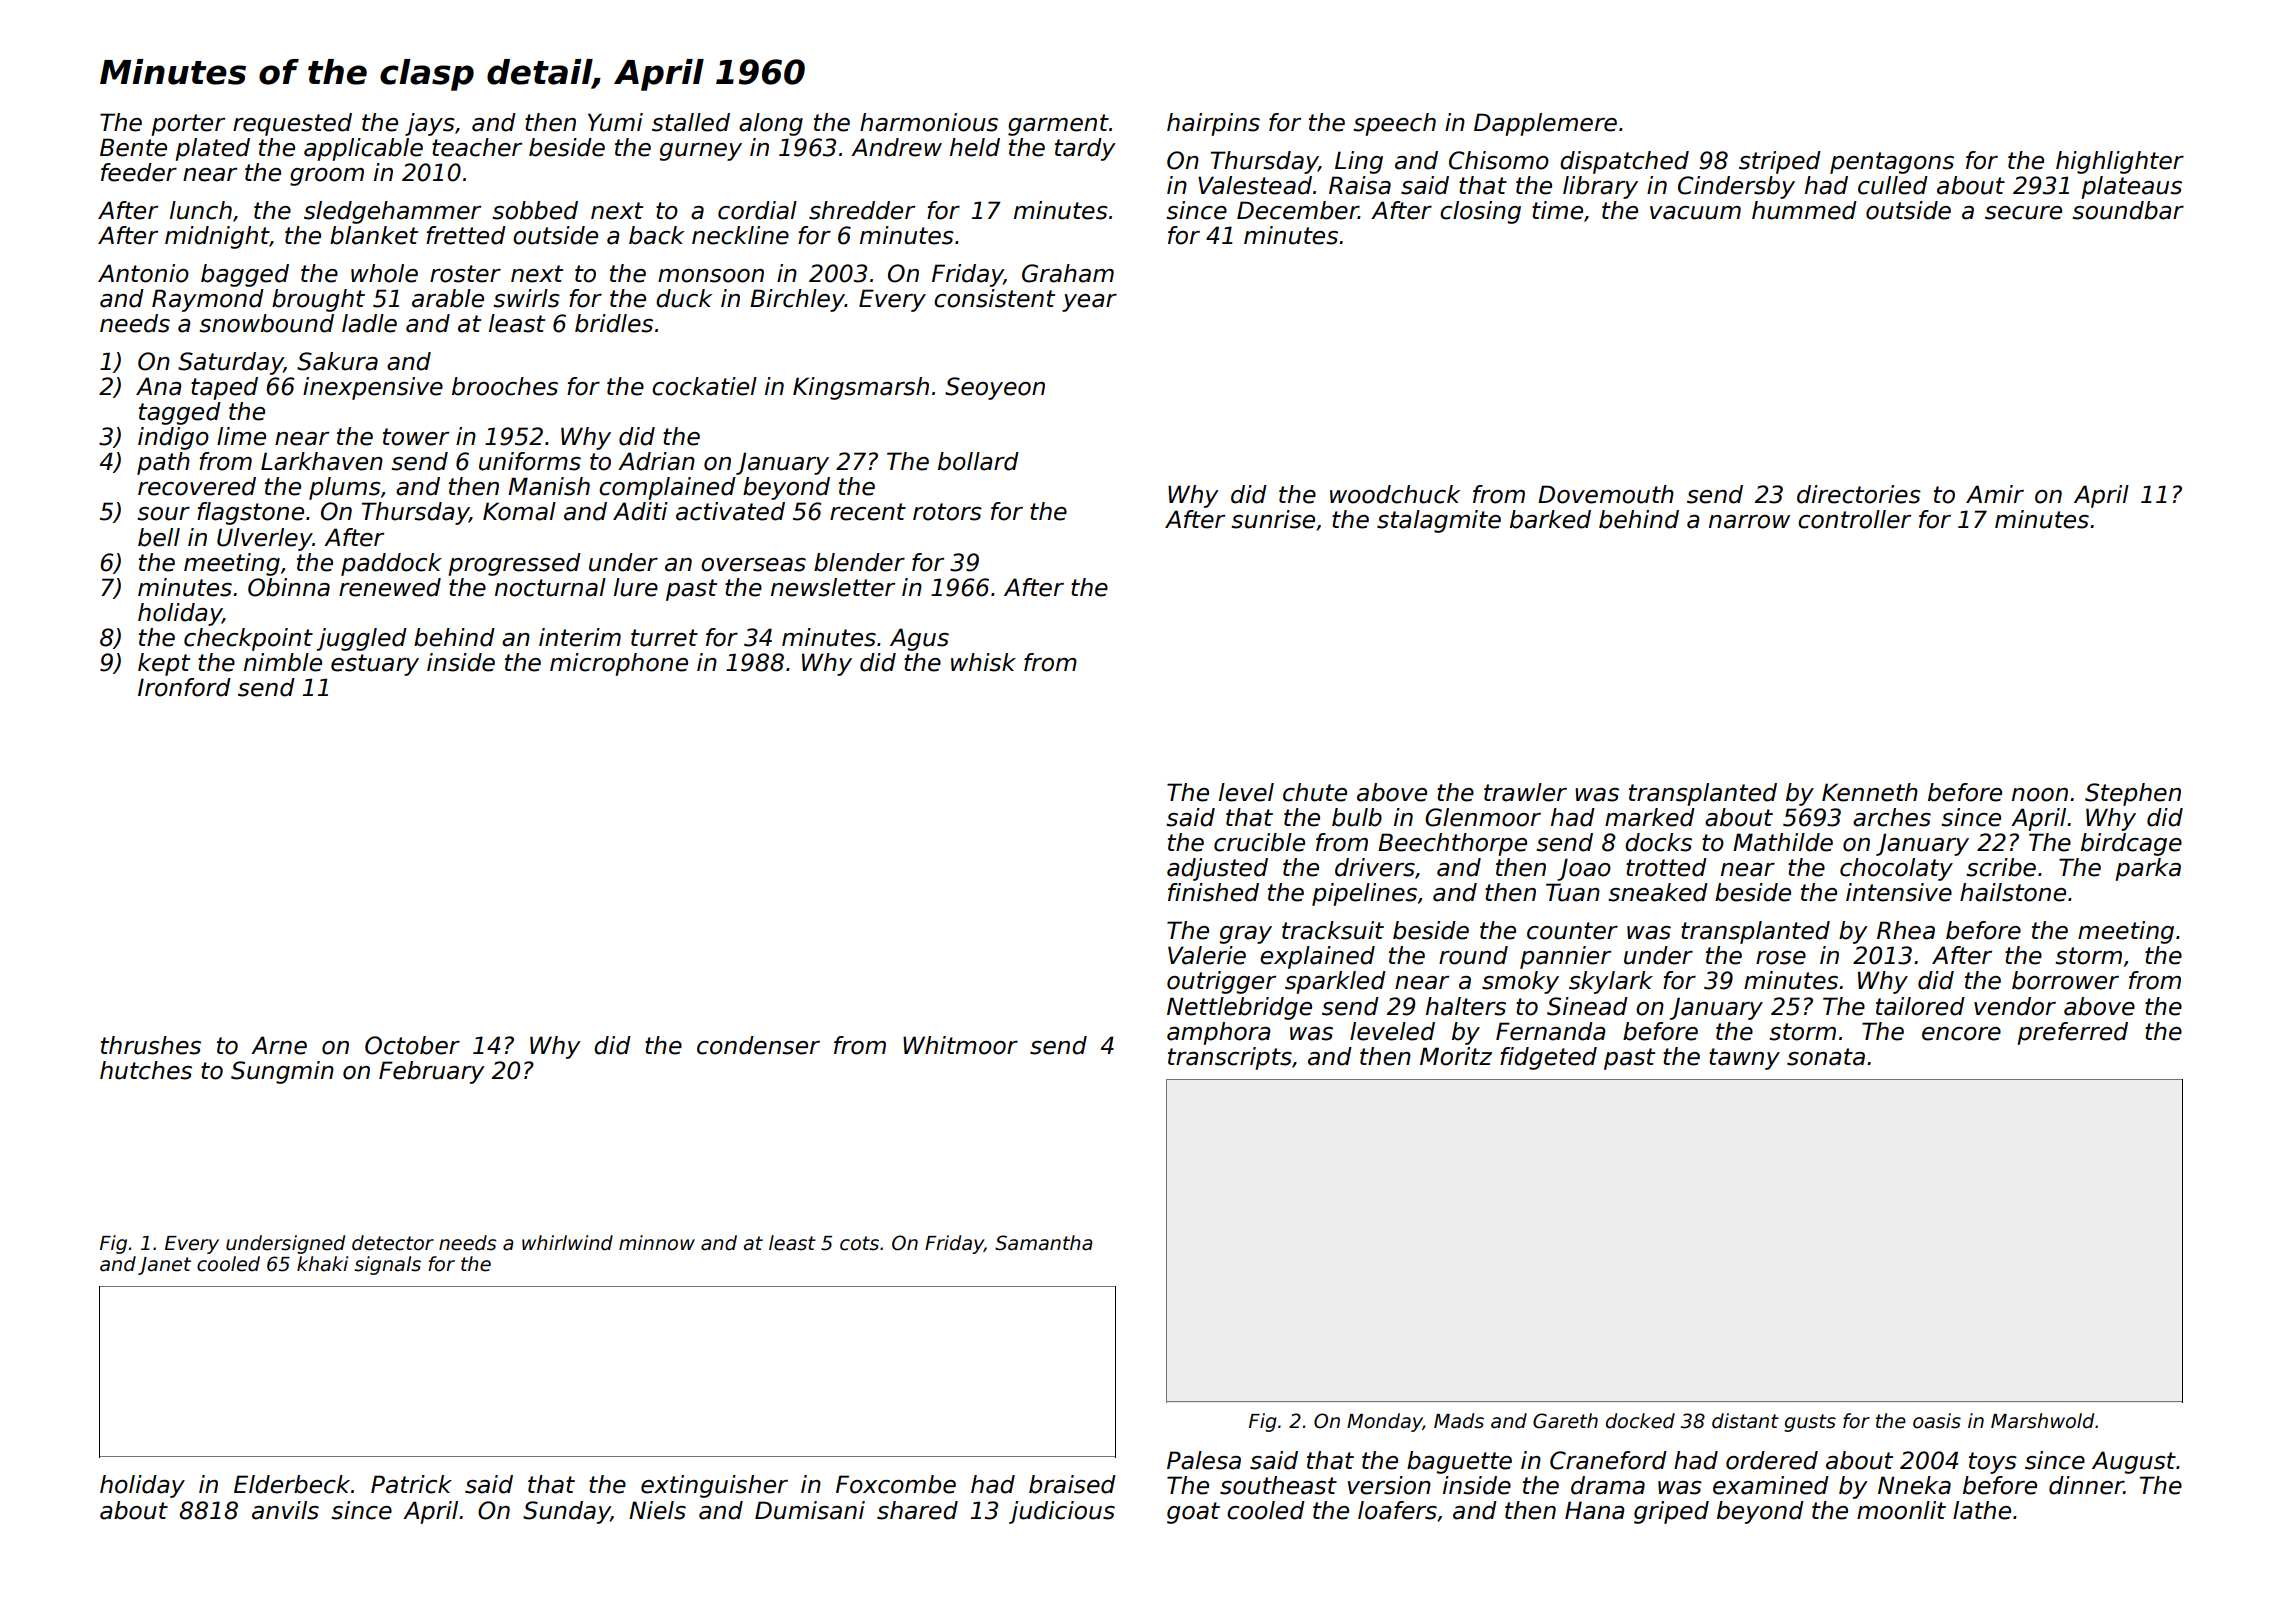 This image has width=2282, height=1614. Describe the element at coordinates (139, 172) in the image. I see `feeder` at that location.
